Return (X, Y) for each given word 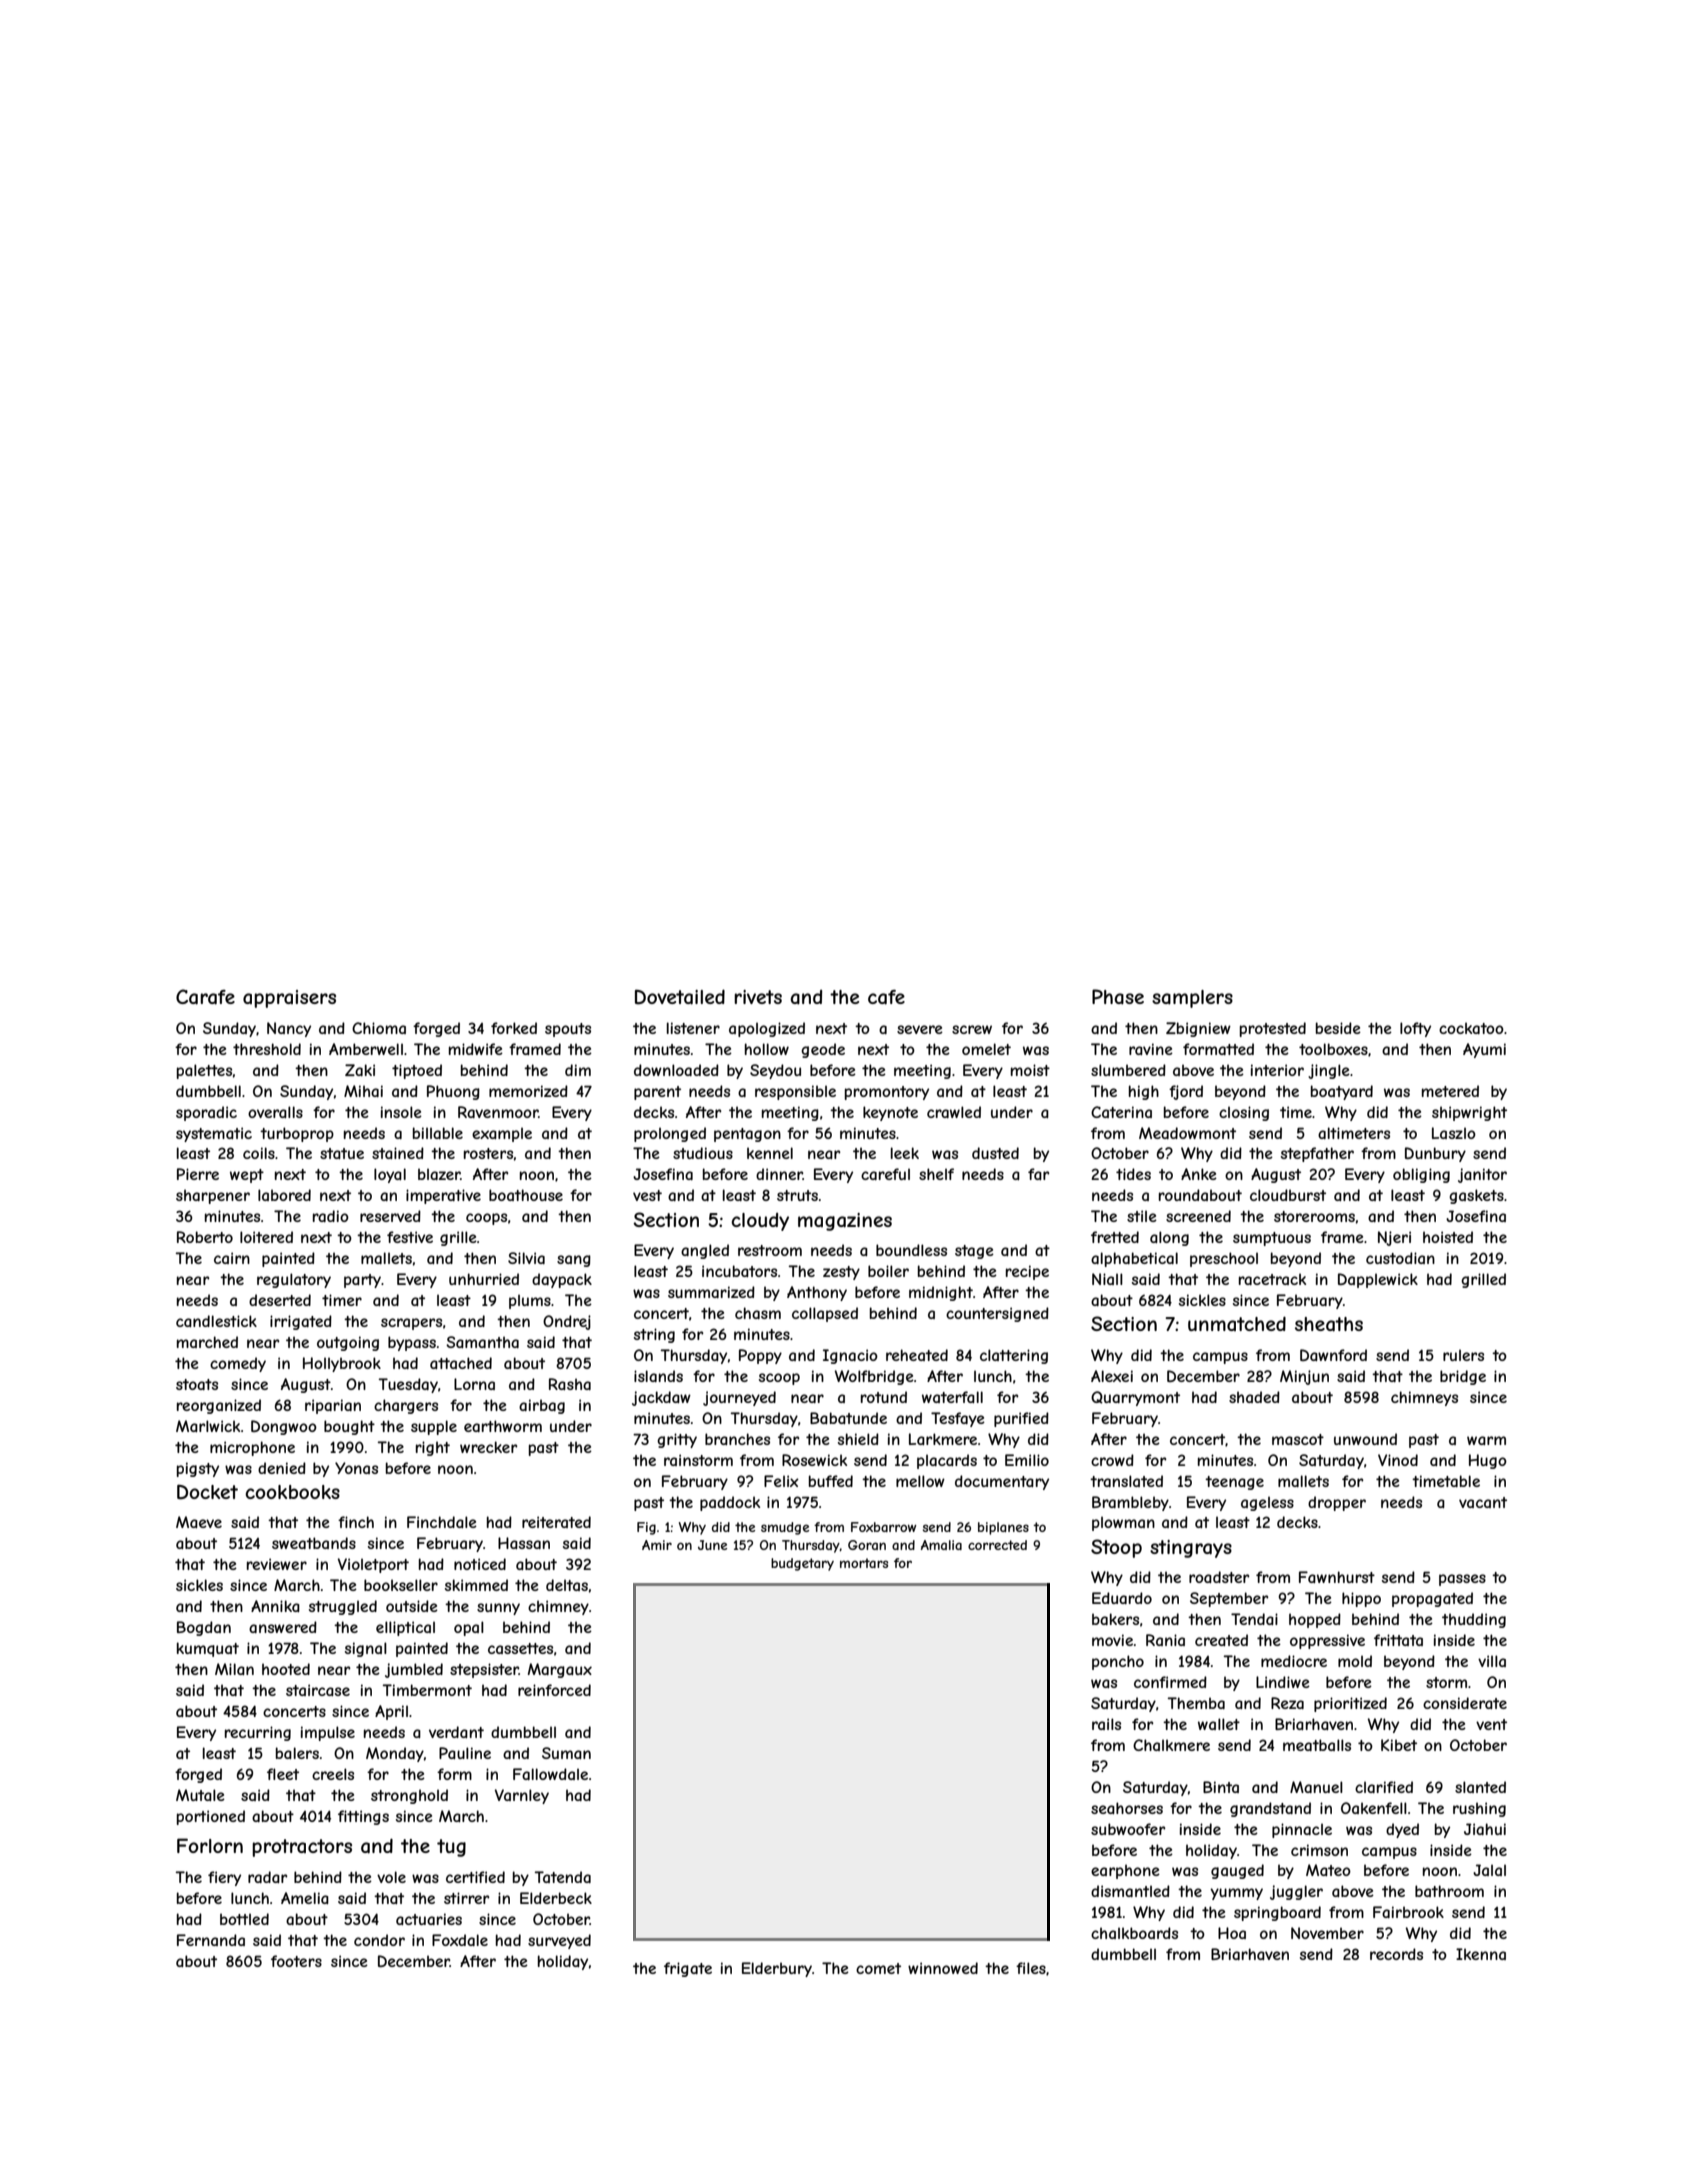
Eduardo (1122, 1598)
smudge (785, 1528)
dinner (779, 1174)
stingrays (1191, 1549)
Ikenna (1481, 1954)
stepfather (1317, 1154)
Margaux (560, 1670)
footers (296, 1961)
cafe (886, 997)
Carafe (205, 997)
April (391, 1712)
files (1031, 1968)
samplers (1192, 999)
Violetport (373, 1565)
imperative (443, 1196)
